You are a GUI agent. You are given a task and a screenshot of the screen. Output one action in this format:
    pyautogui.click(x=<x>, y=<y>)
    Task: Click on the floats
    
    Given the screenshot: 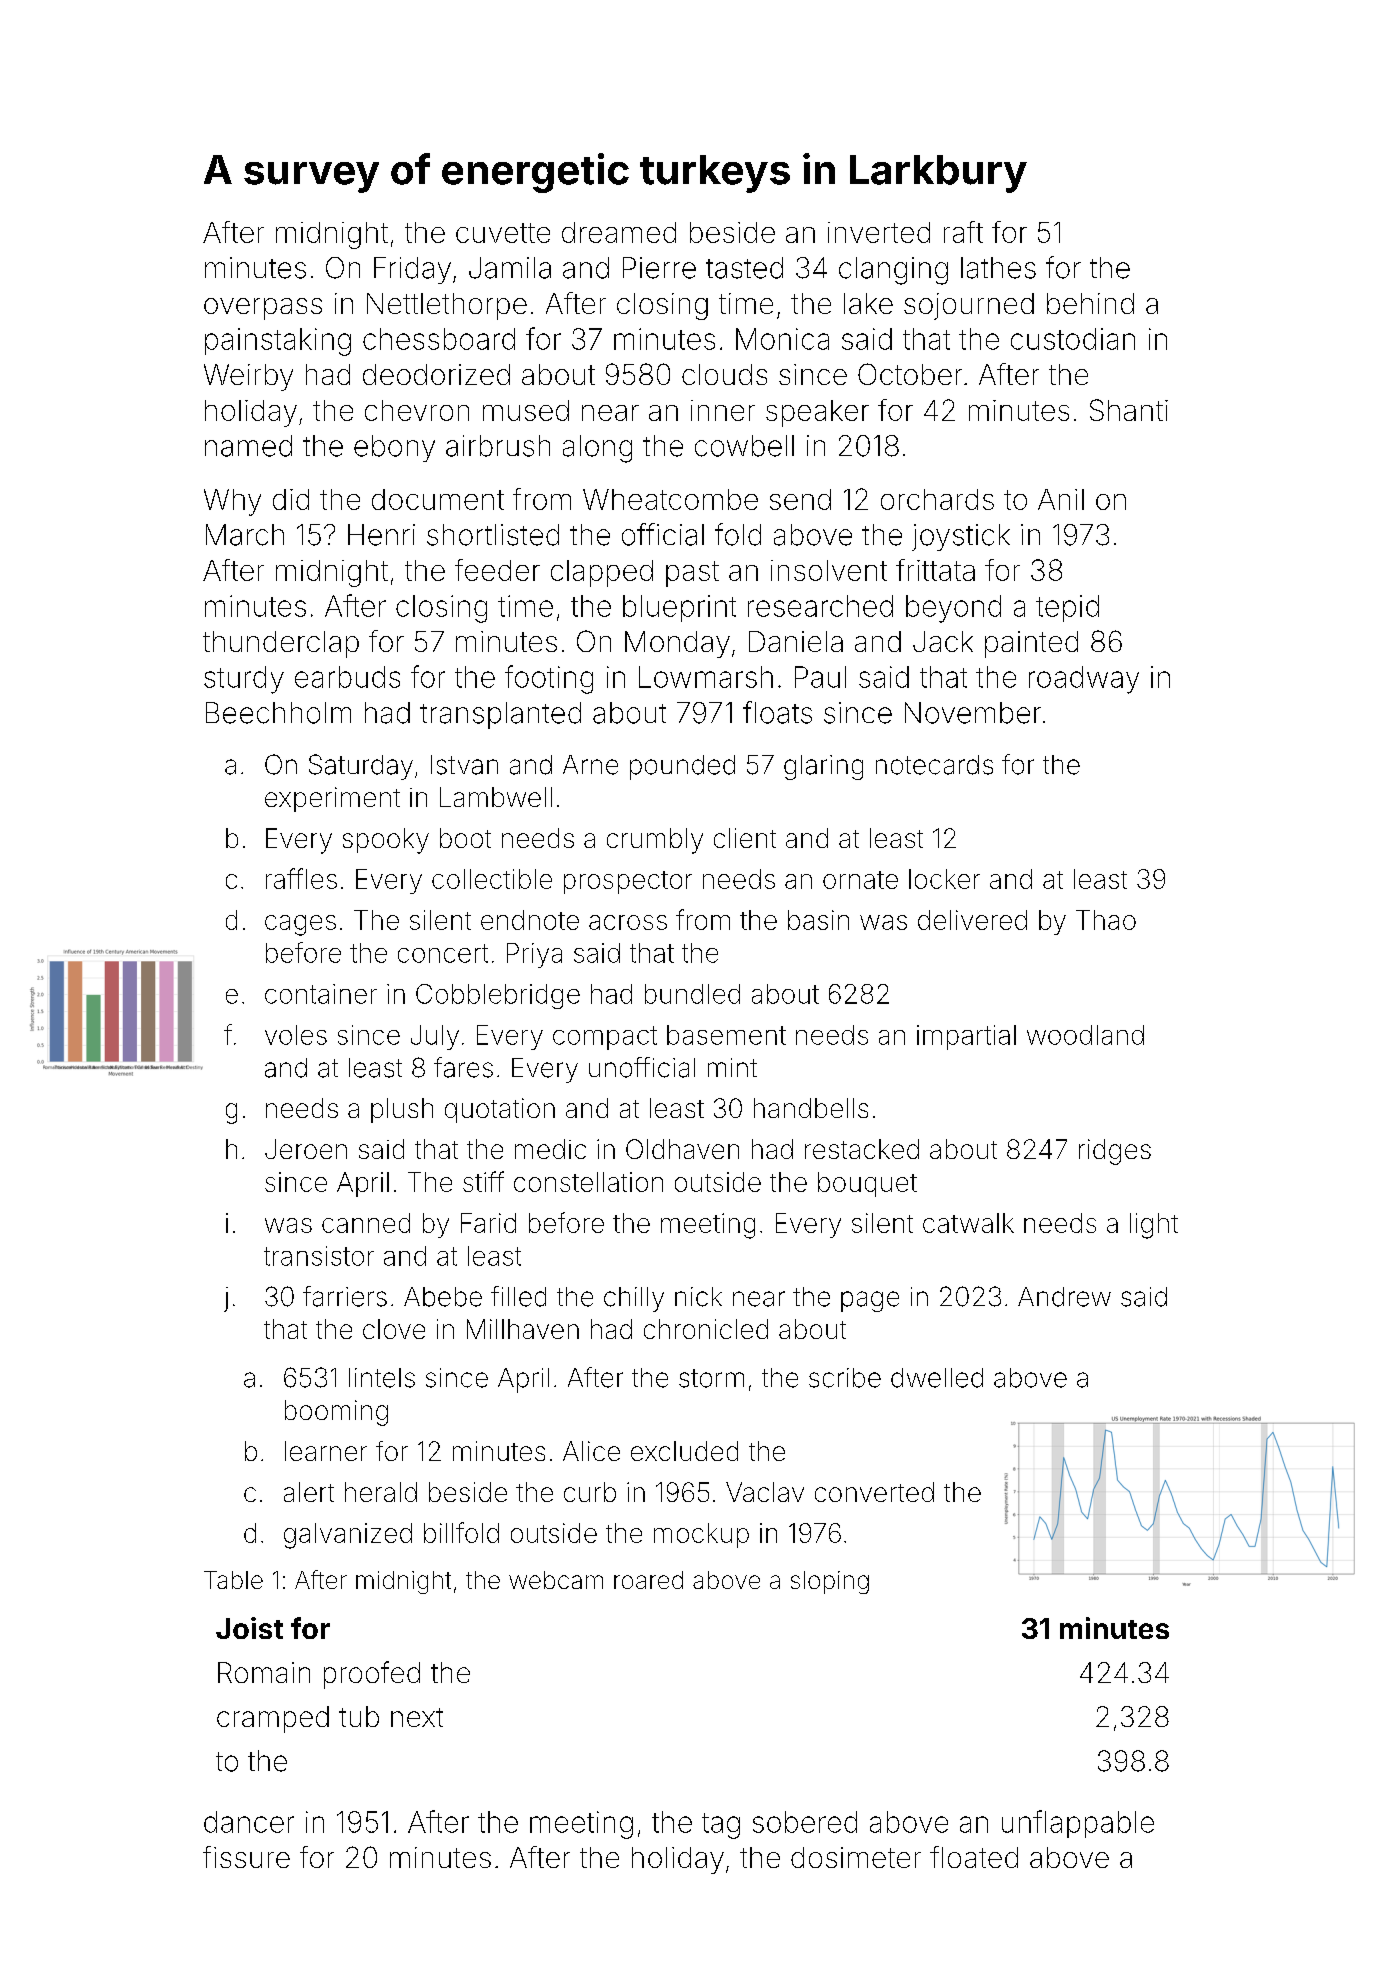 What is the action you would take?
    pyautogui.click(x=777, y=712)
